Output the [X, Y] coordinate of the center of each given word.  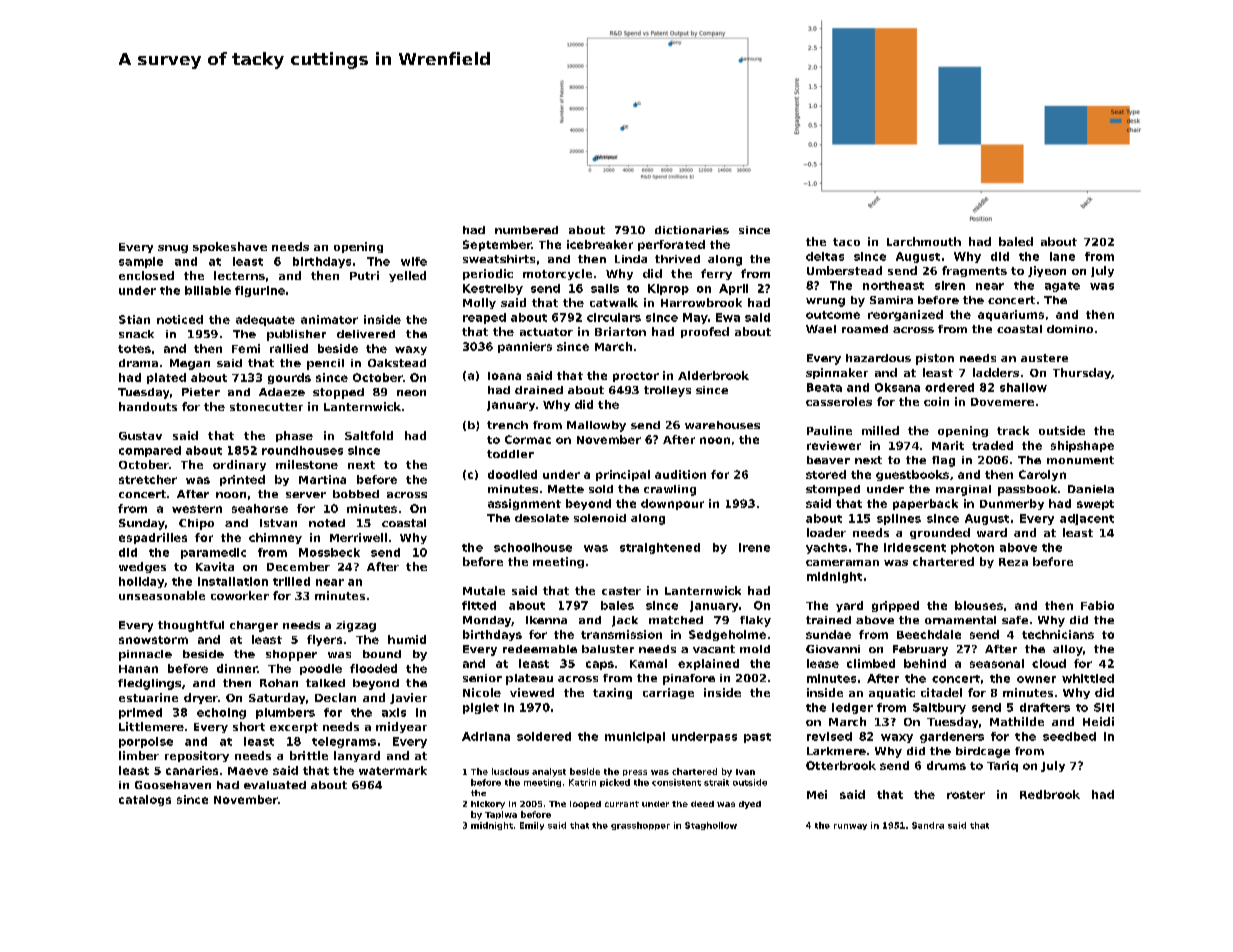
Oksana [897, 387]
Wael [821, 329]
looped [585, 805]
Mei [817, 794]
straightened [660, 548]
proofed [705, 332]
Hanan [138, 669]
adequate [265, 320]
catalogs [145, 800]
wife [414, 261]
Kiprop [668, 289]
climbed [871, 663]
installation [233, 581]
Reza [1013, 562]
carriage [668, 693]
